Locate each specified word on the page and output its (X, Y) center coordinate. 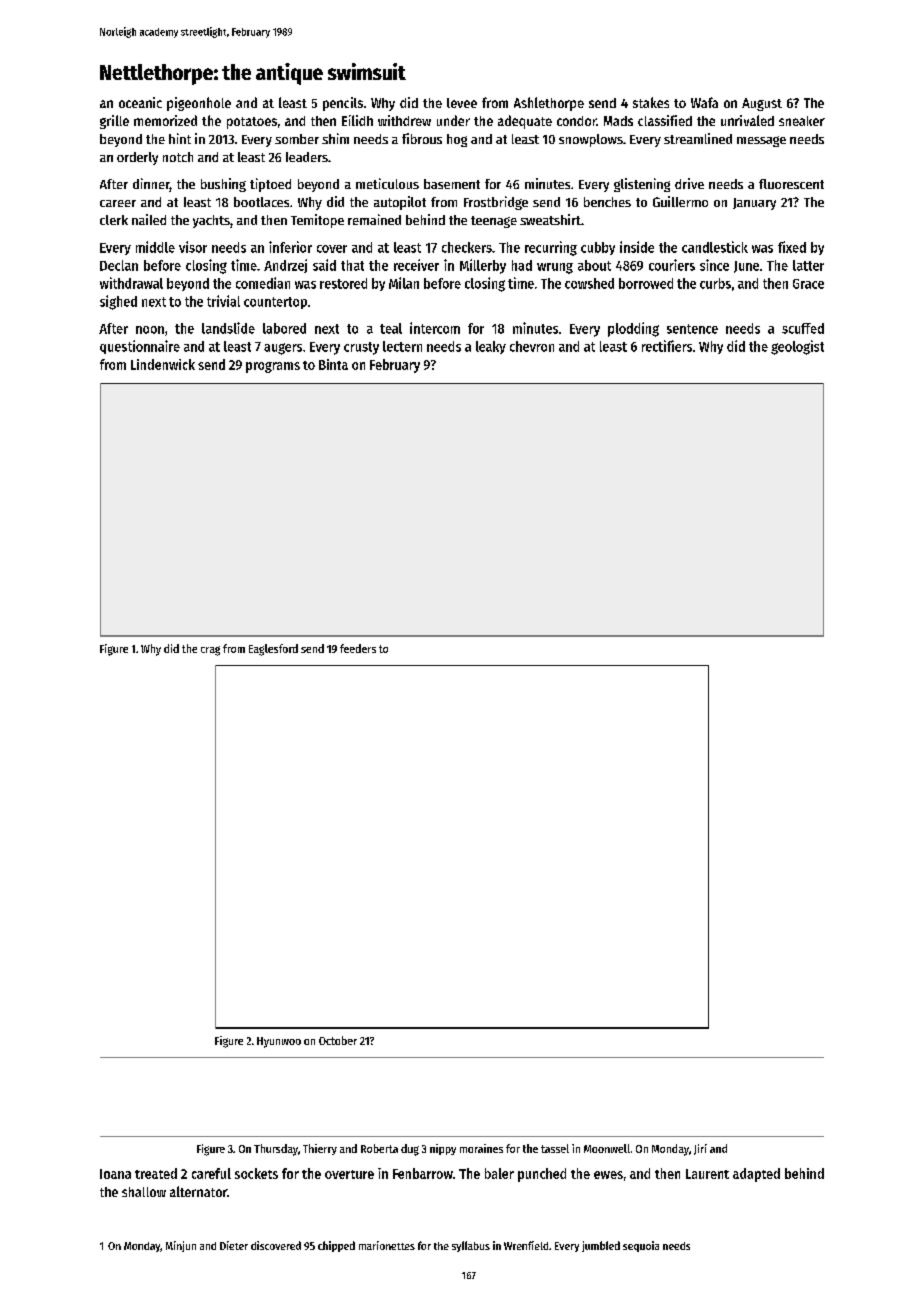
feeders (358, 648)
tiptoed (270, 185)
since (714, 265)
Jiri (700, 1149)
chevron (532, 346)
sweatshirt (550, 219)
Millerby (483, 266)
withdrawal (131, 283)
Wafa (704, 102)
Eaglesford (273, 650)
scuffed (803, 328)
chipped (336, 1246)
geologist (797, 347)
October (338, 1040)
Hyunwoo (279, 1042)
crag (210, 651)
